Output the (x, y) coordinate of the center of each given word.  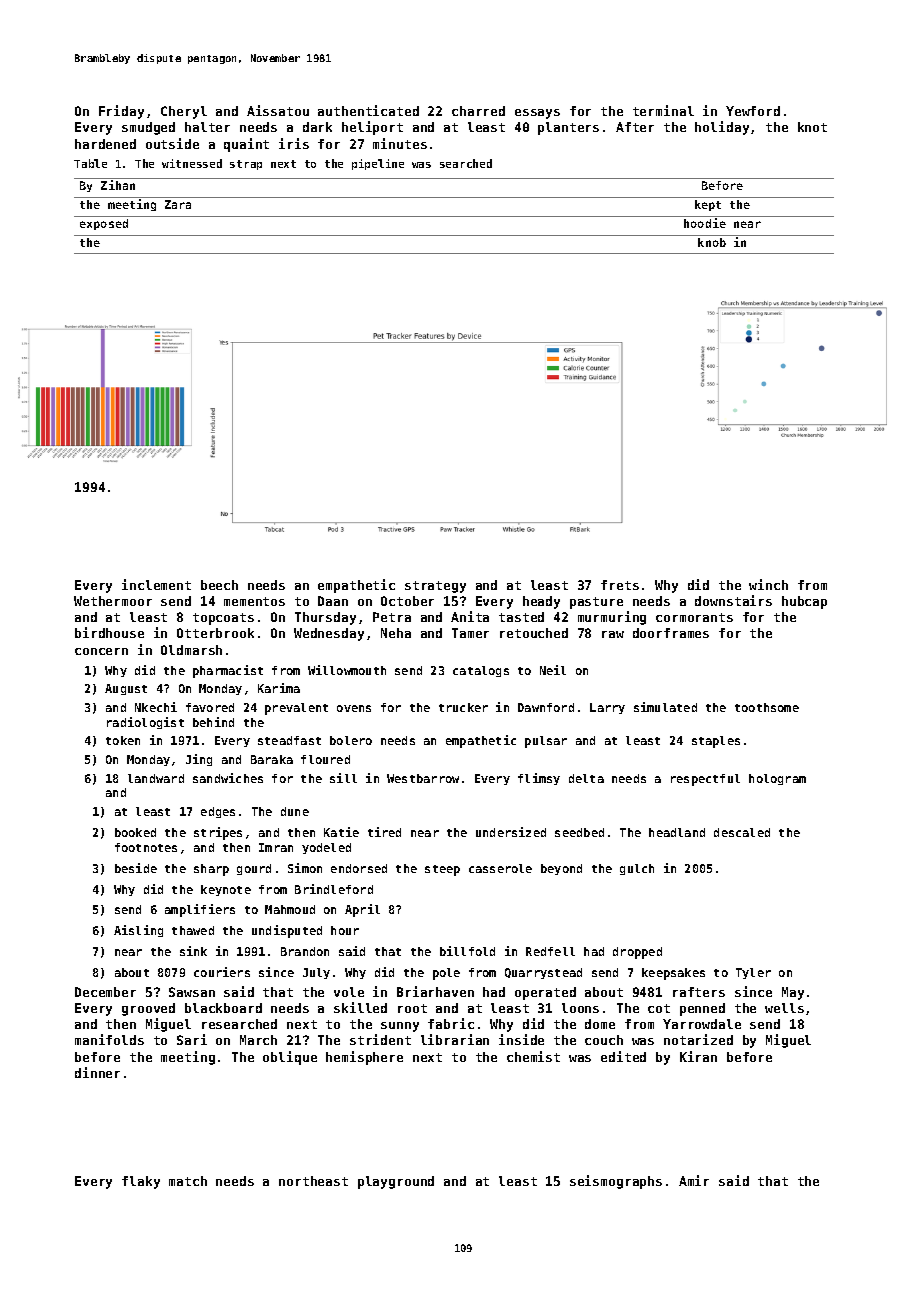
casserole (500, 868)
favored (210, 707)
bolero (351, 740)
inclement (156, 584)
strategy (435, 587)
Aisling (138, 931)
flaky (141, 1182)
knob (712, 242)
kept (708, 205)
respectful (705, 780)
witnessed (192, 163)
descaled (742, 832)
